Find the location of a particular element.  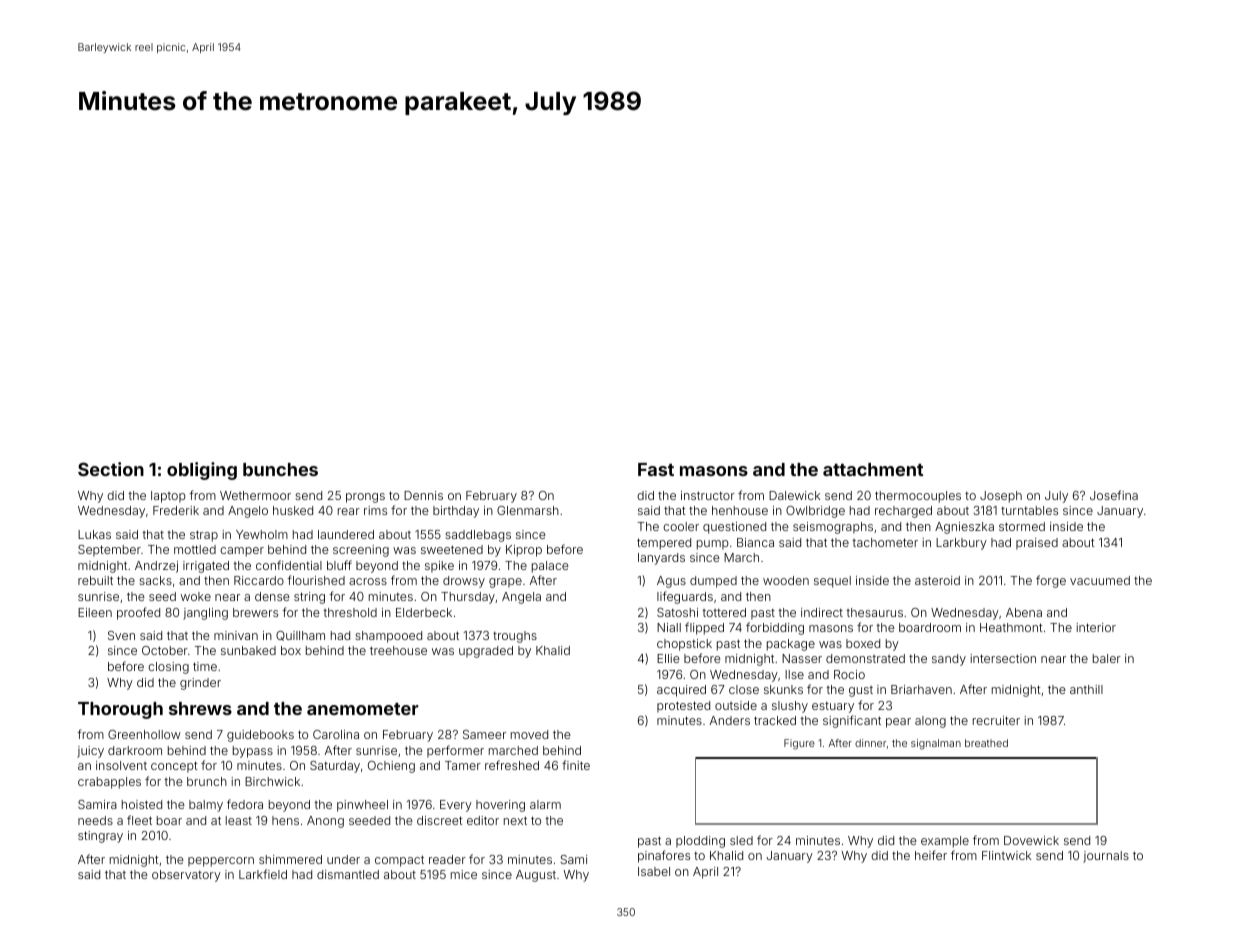

anthill is located at coordinates (1086, 689).
